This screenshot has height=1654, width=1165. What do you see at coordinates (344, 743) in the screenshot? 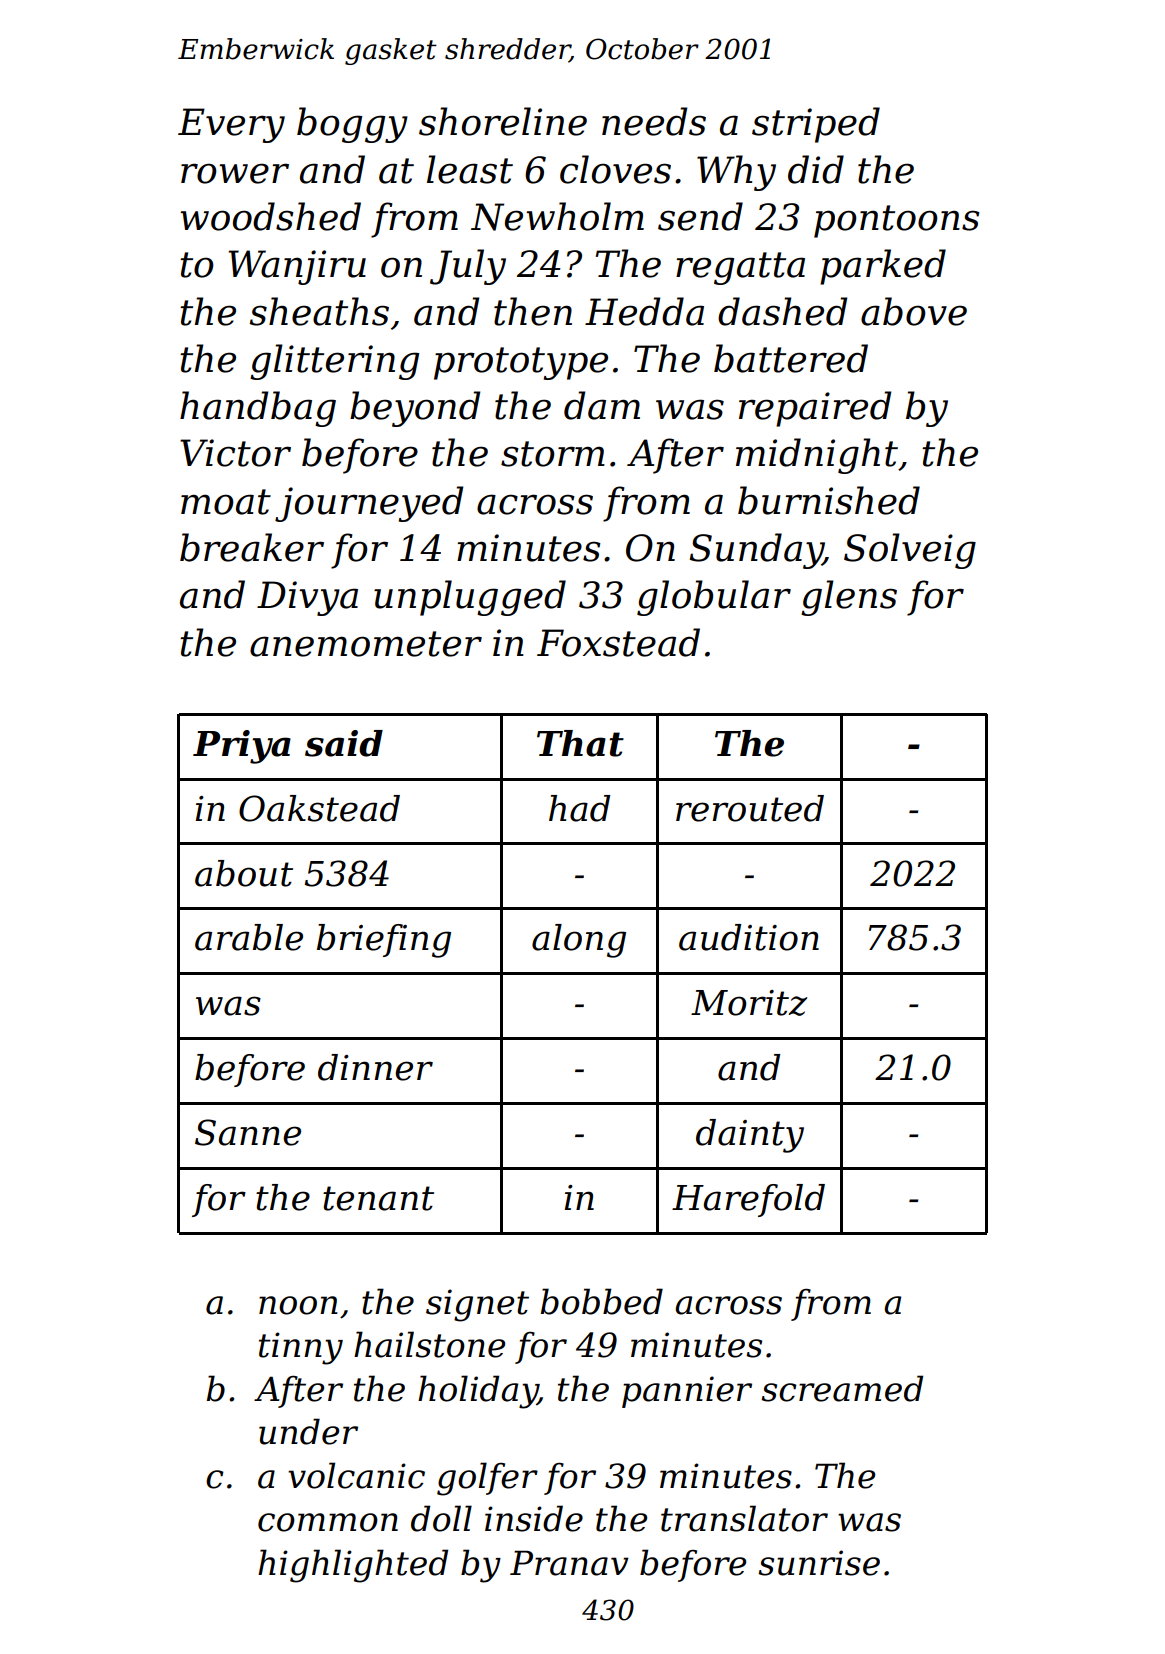
I see `said` at bounding box center [344, 743].
